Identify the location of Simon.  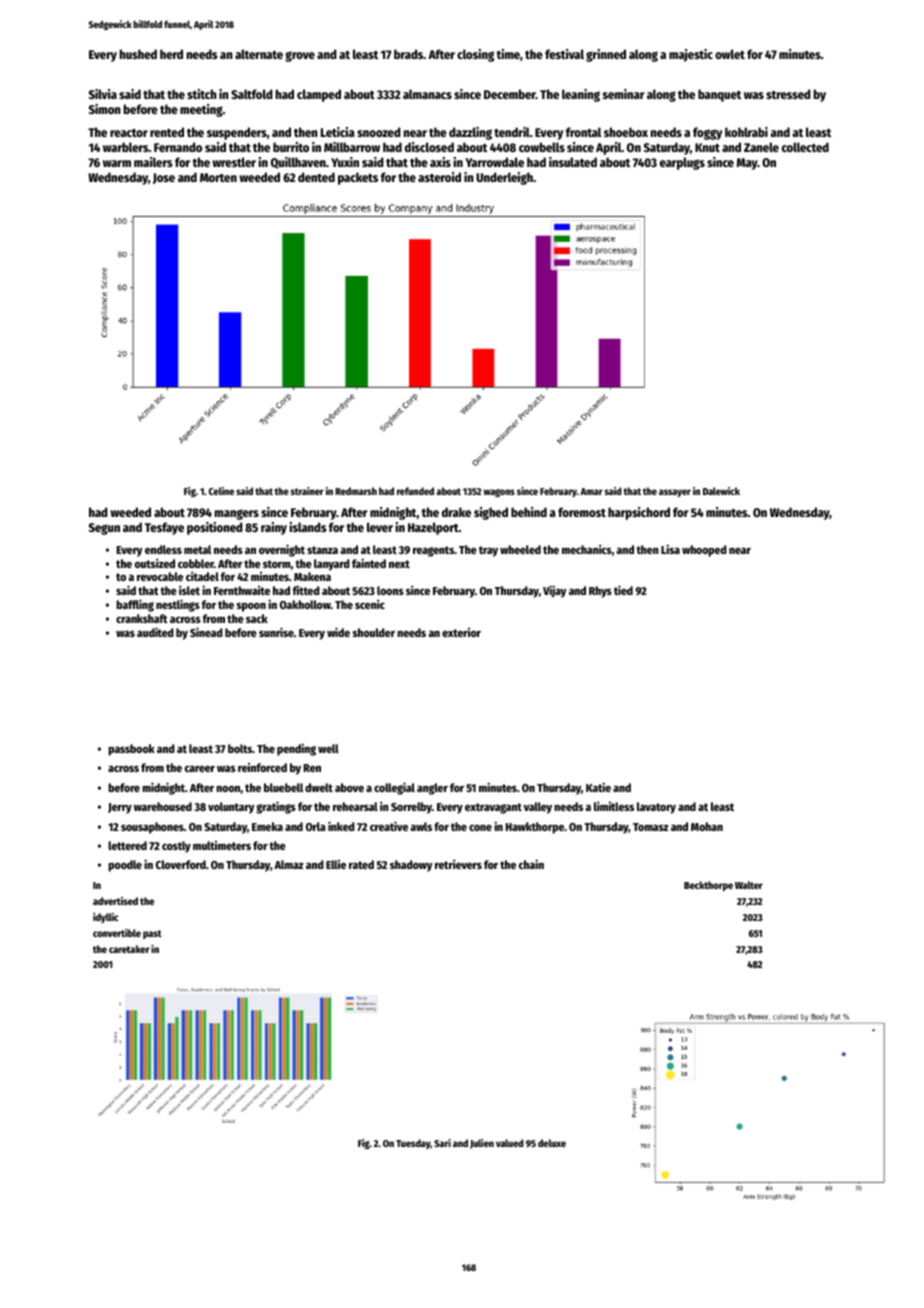
(105, 109).
